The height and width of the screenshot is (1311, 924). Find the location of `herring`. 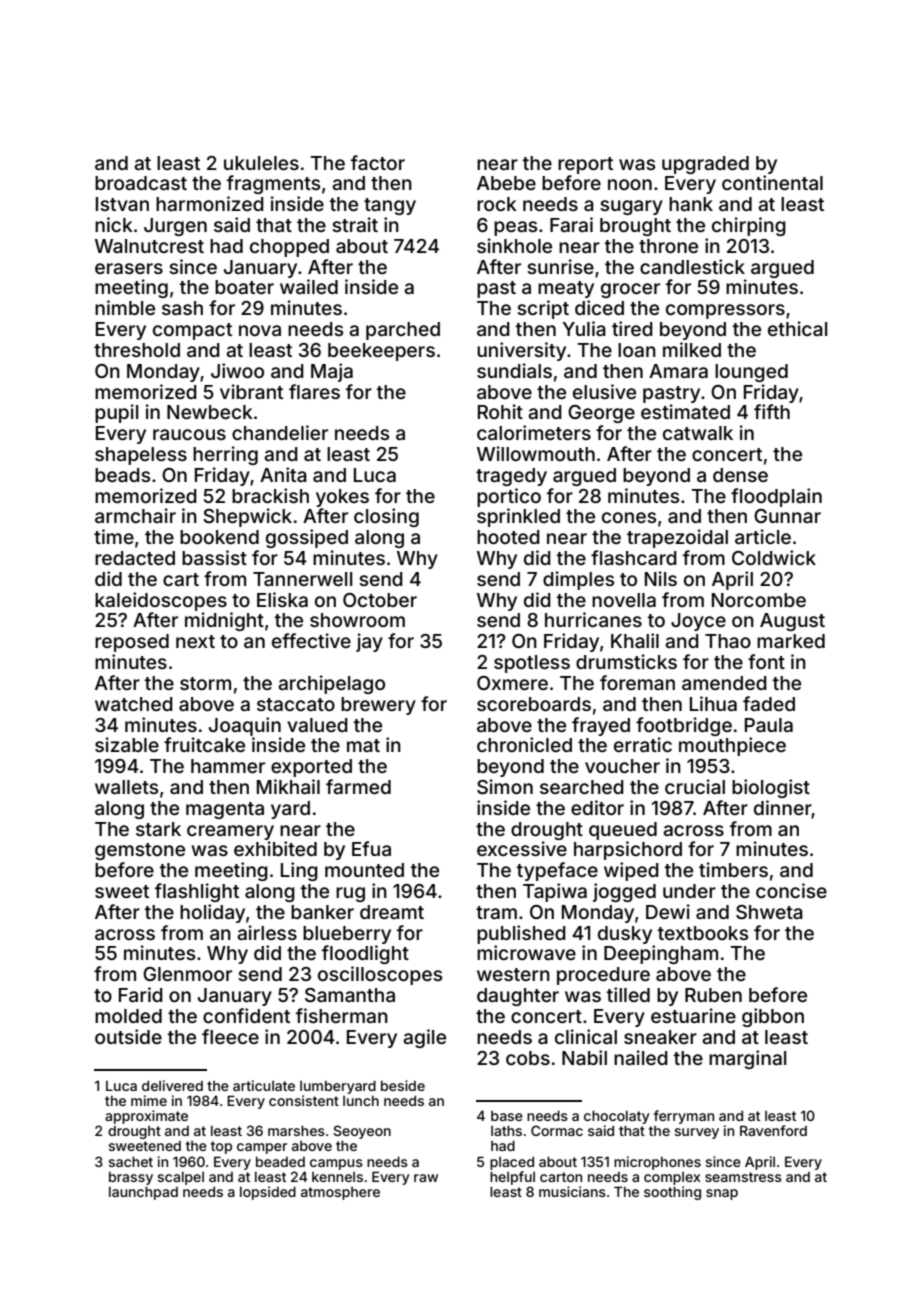

herring is located at coordinates (225, 455).
